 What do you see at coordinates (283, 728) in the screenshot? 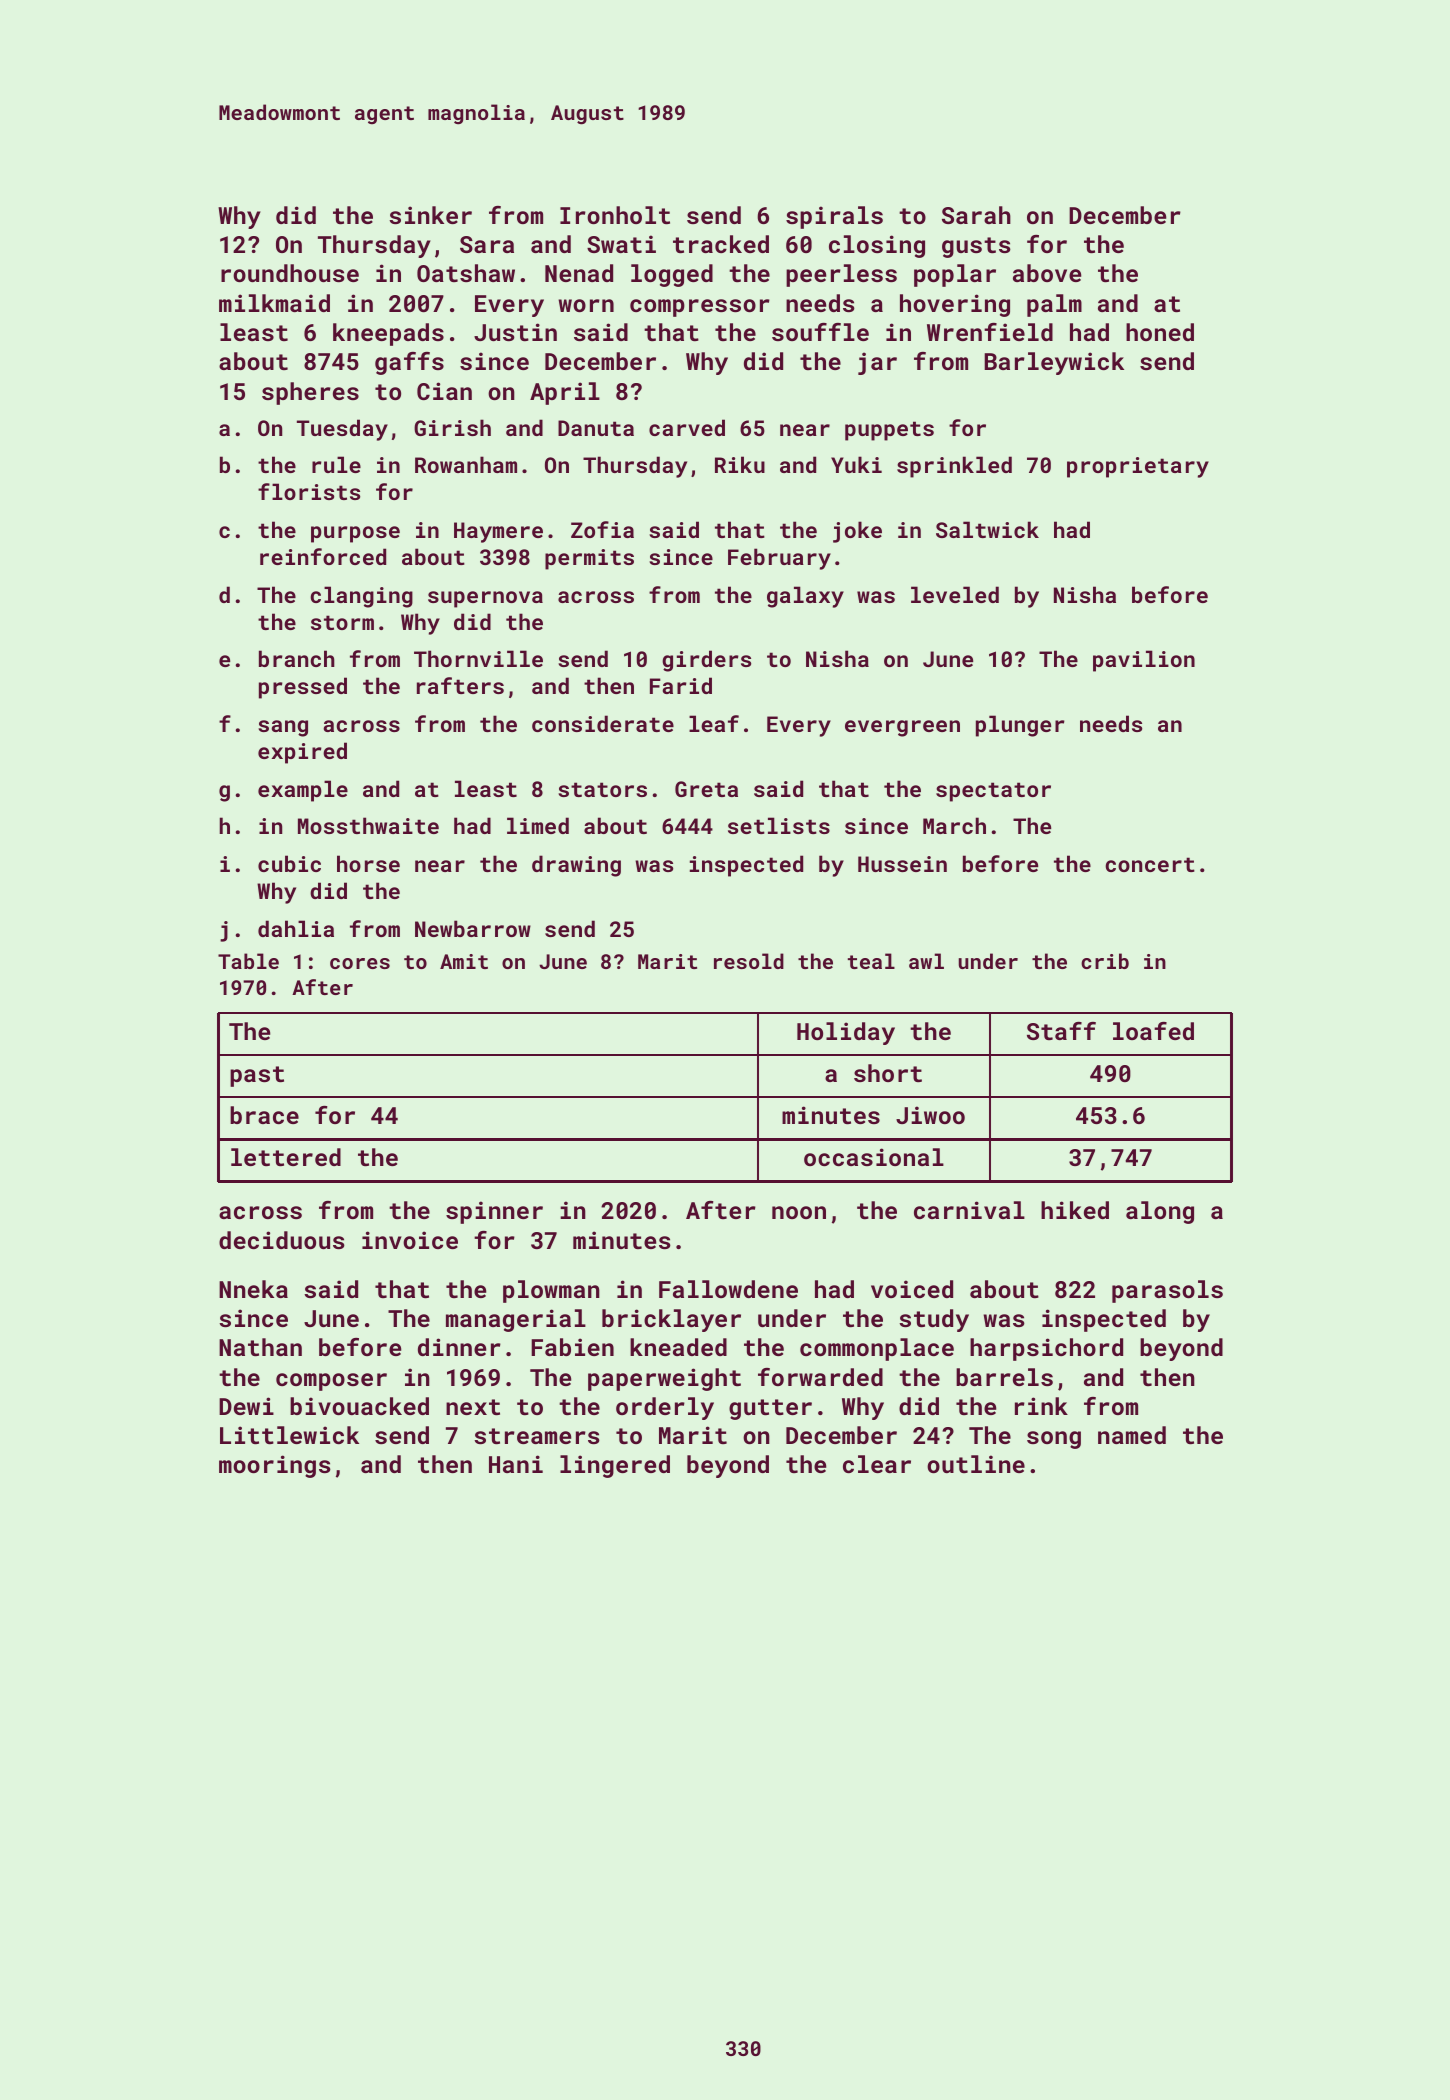
I see `sang` at bounding box center [283, 728].
